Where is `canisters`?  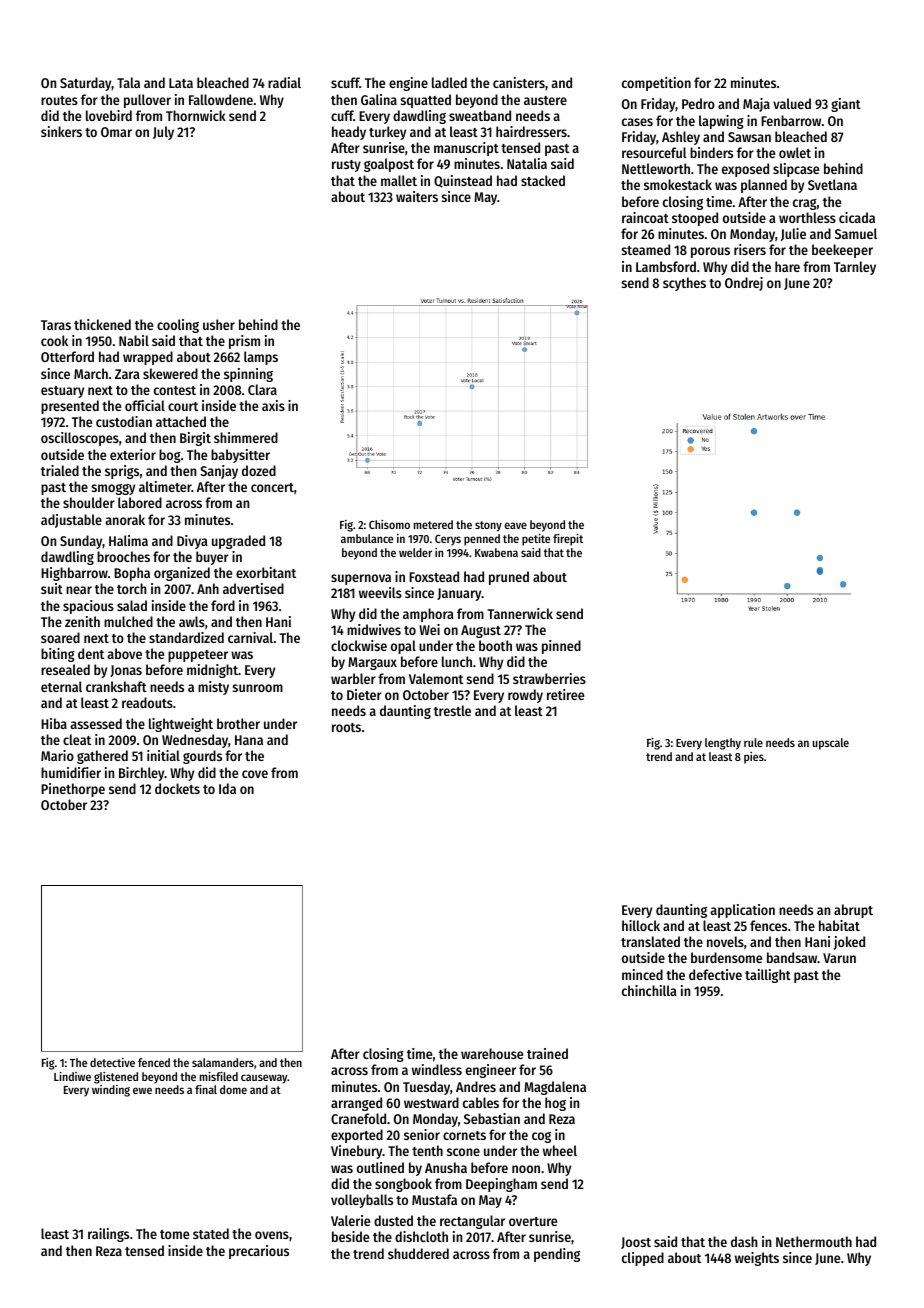
canisters is located at coordinates (519, 82).
